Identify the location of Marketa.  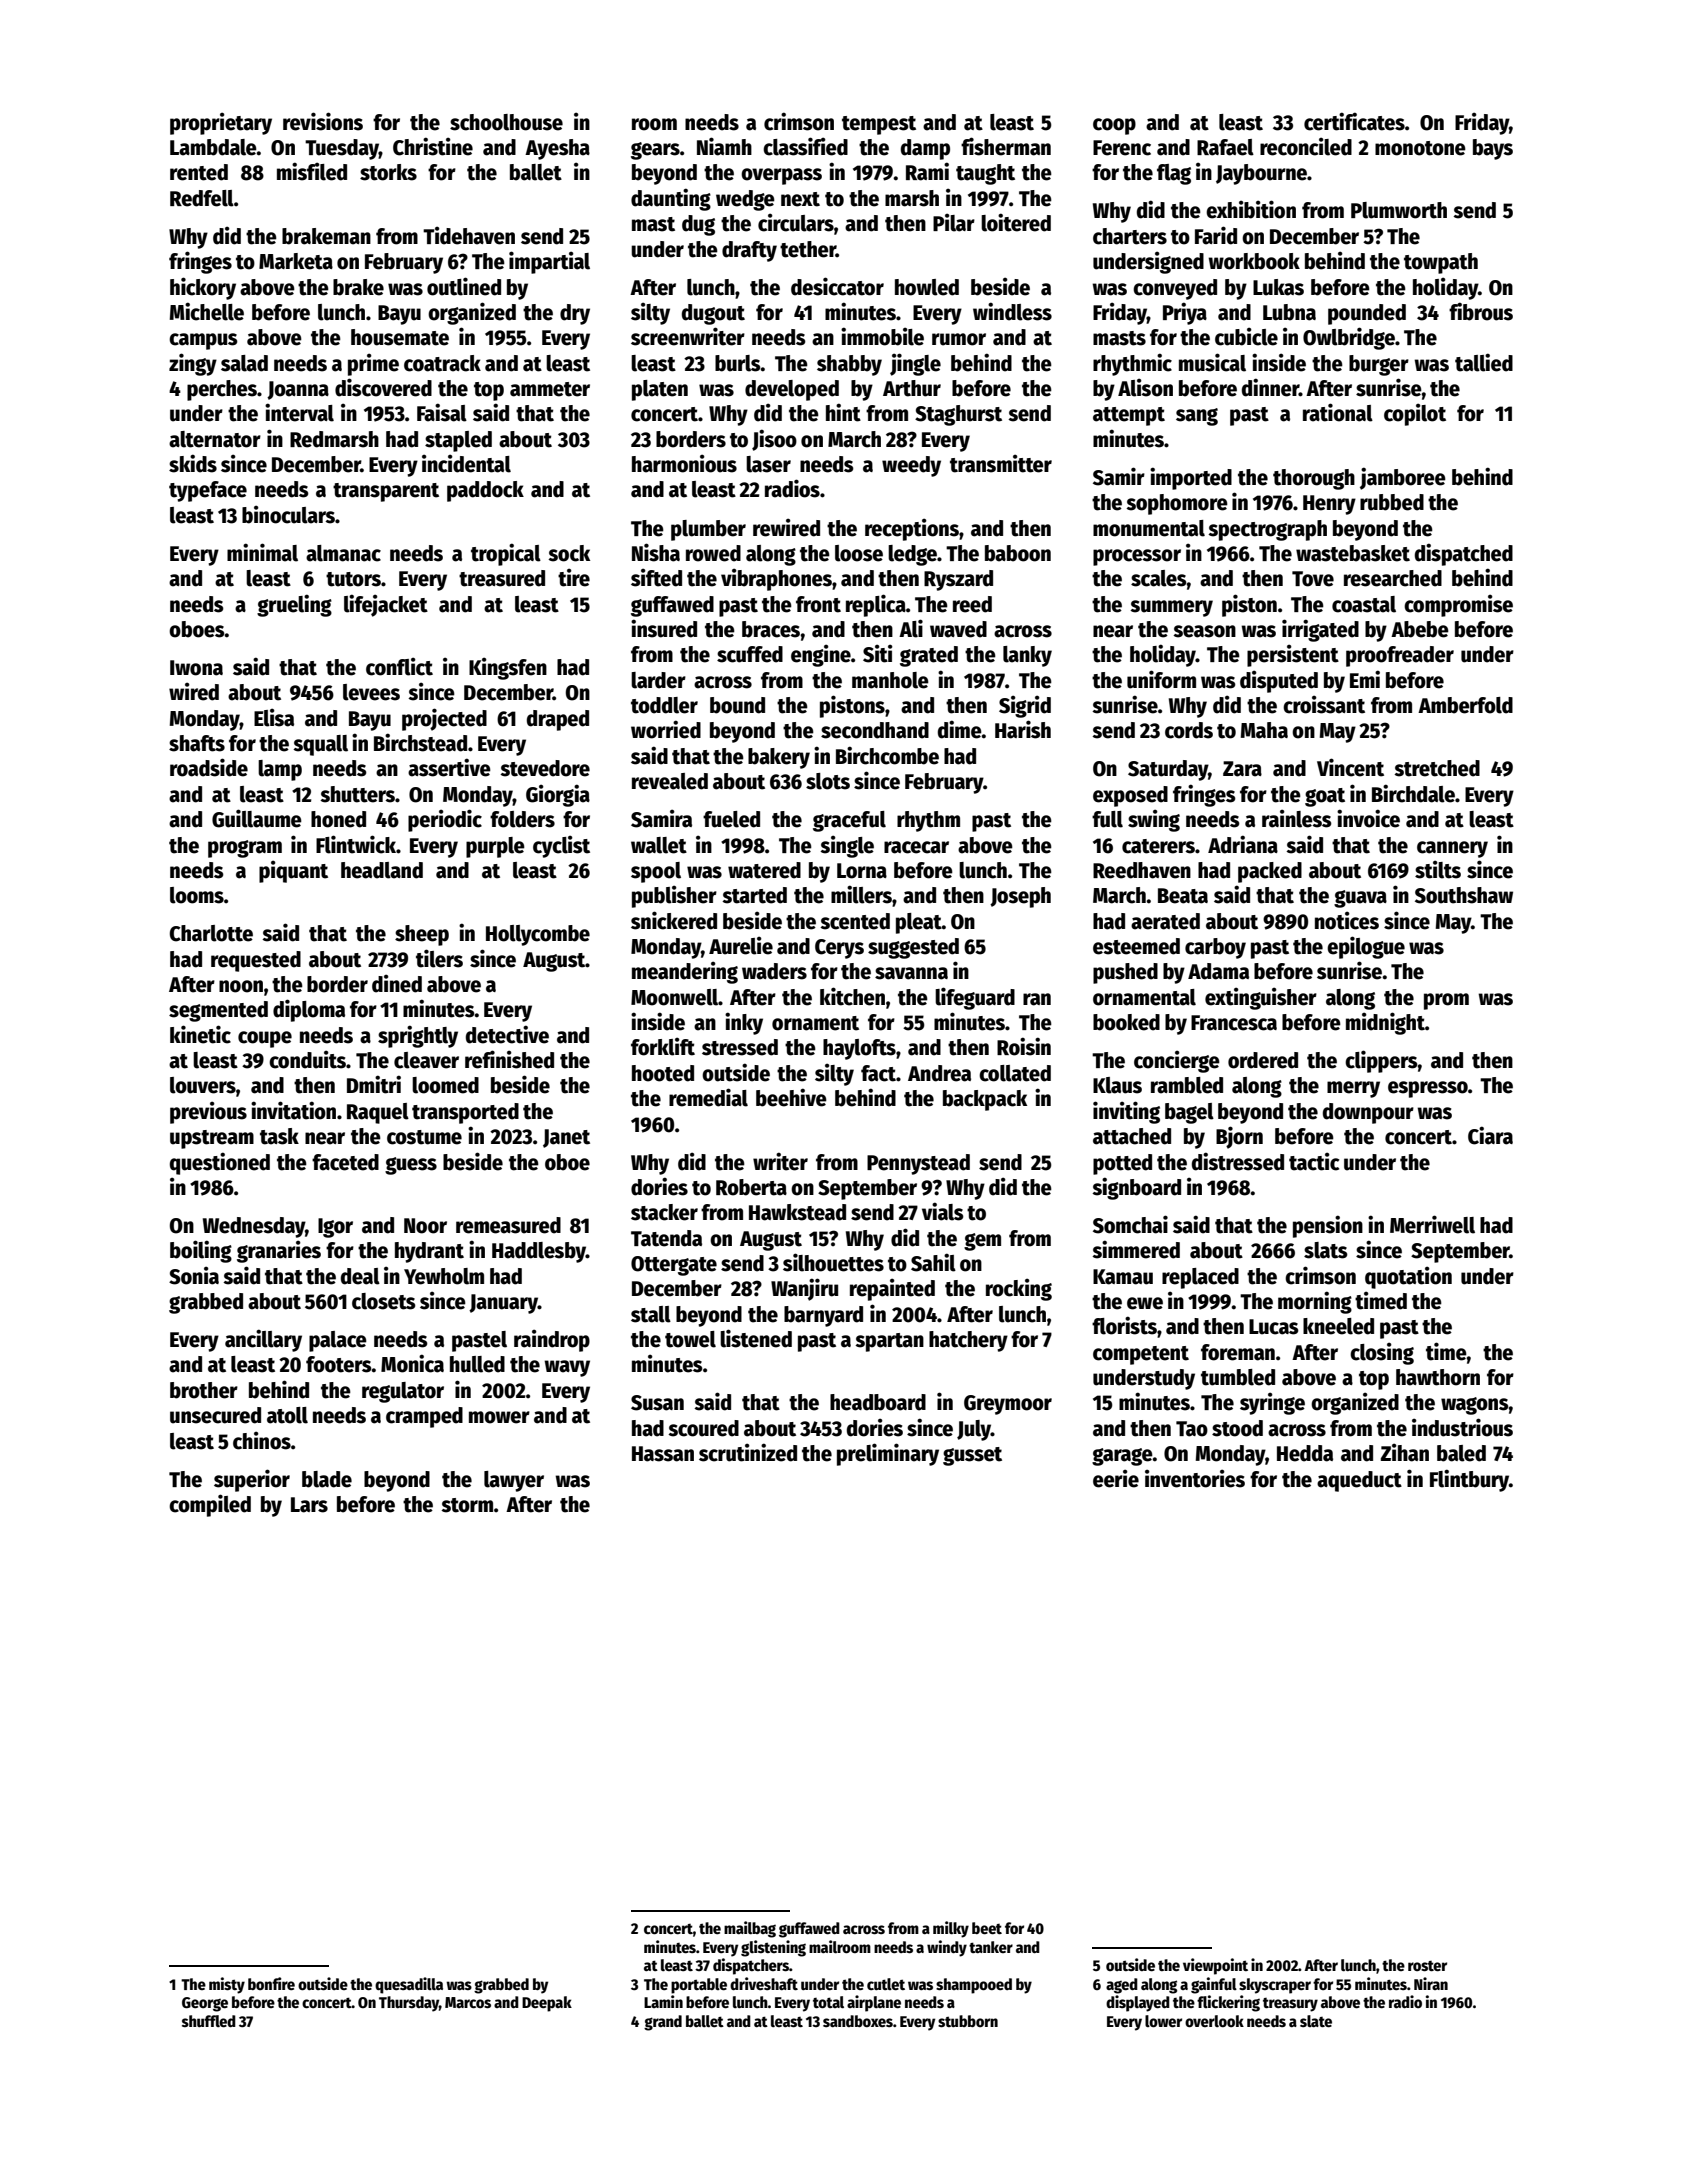
(296, 261).
